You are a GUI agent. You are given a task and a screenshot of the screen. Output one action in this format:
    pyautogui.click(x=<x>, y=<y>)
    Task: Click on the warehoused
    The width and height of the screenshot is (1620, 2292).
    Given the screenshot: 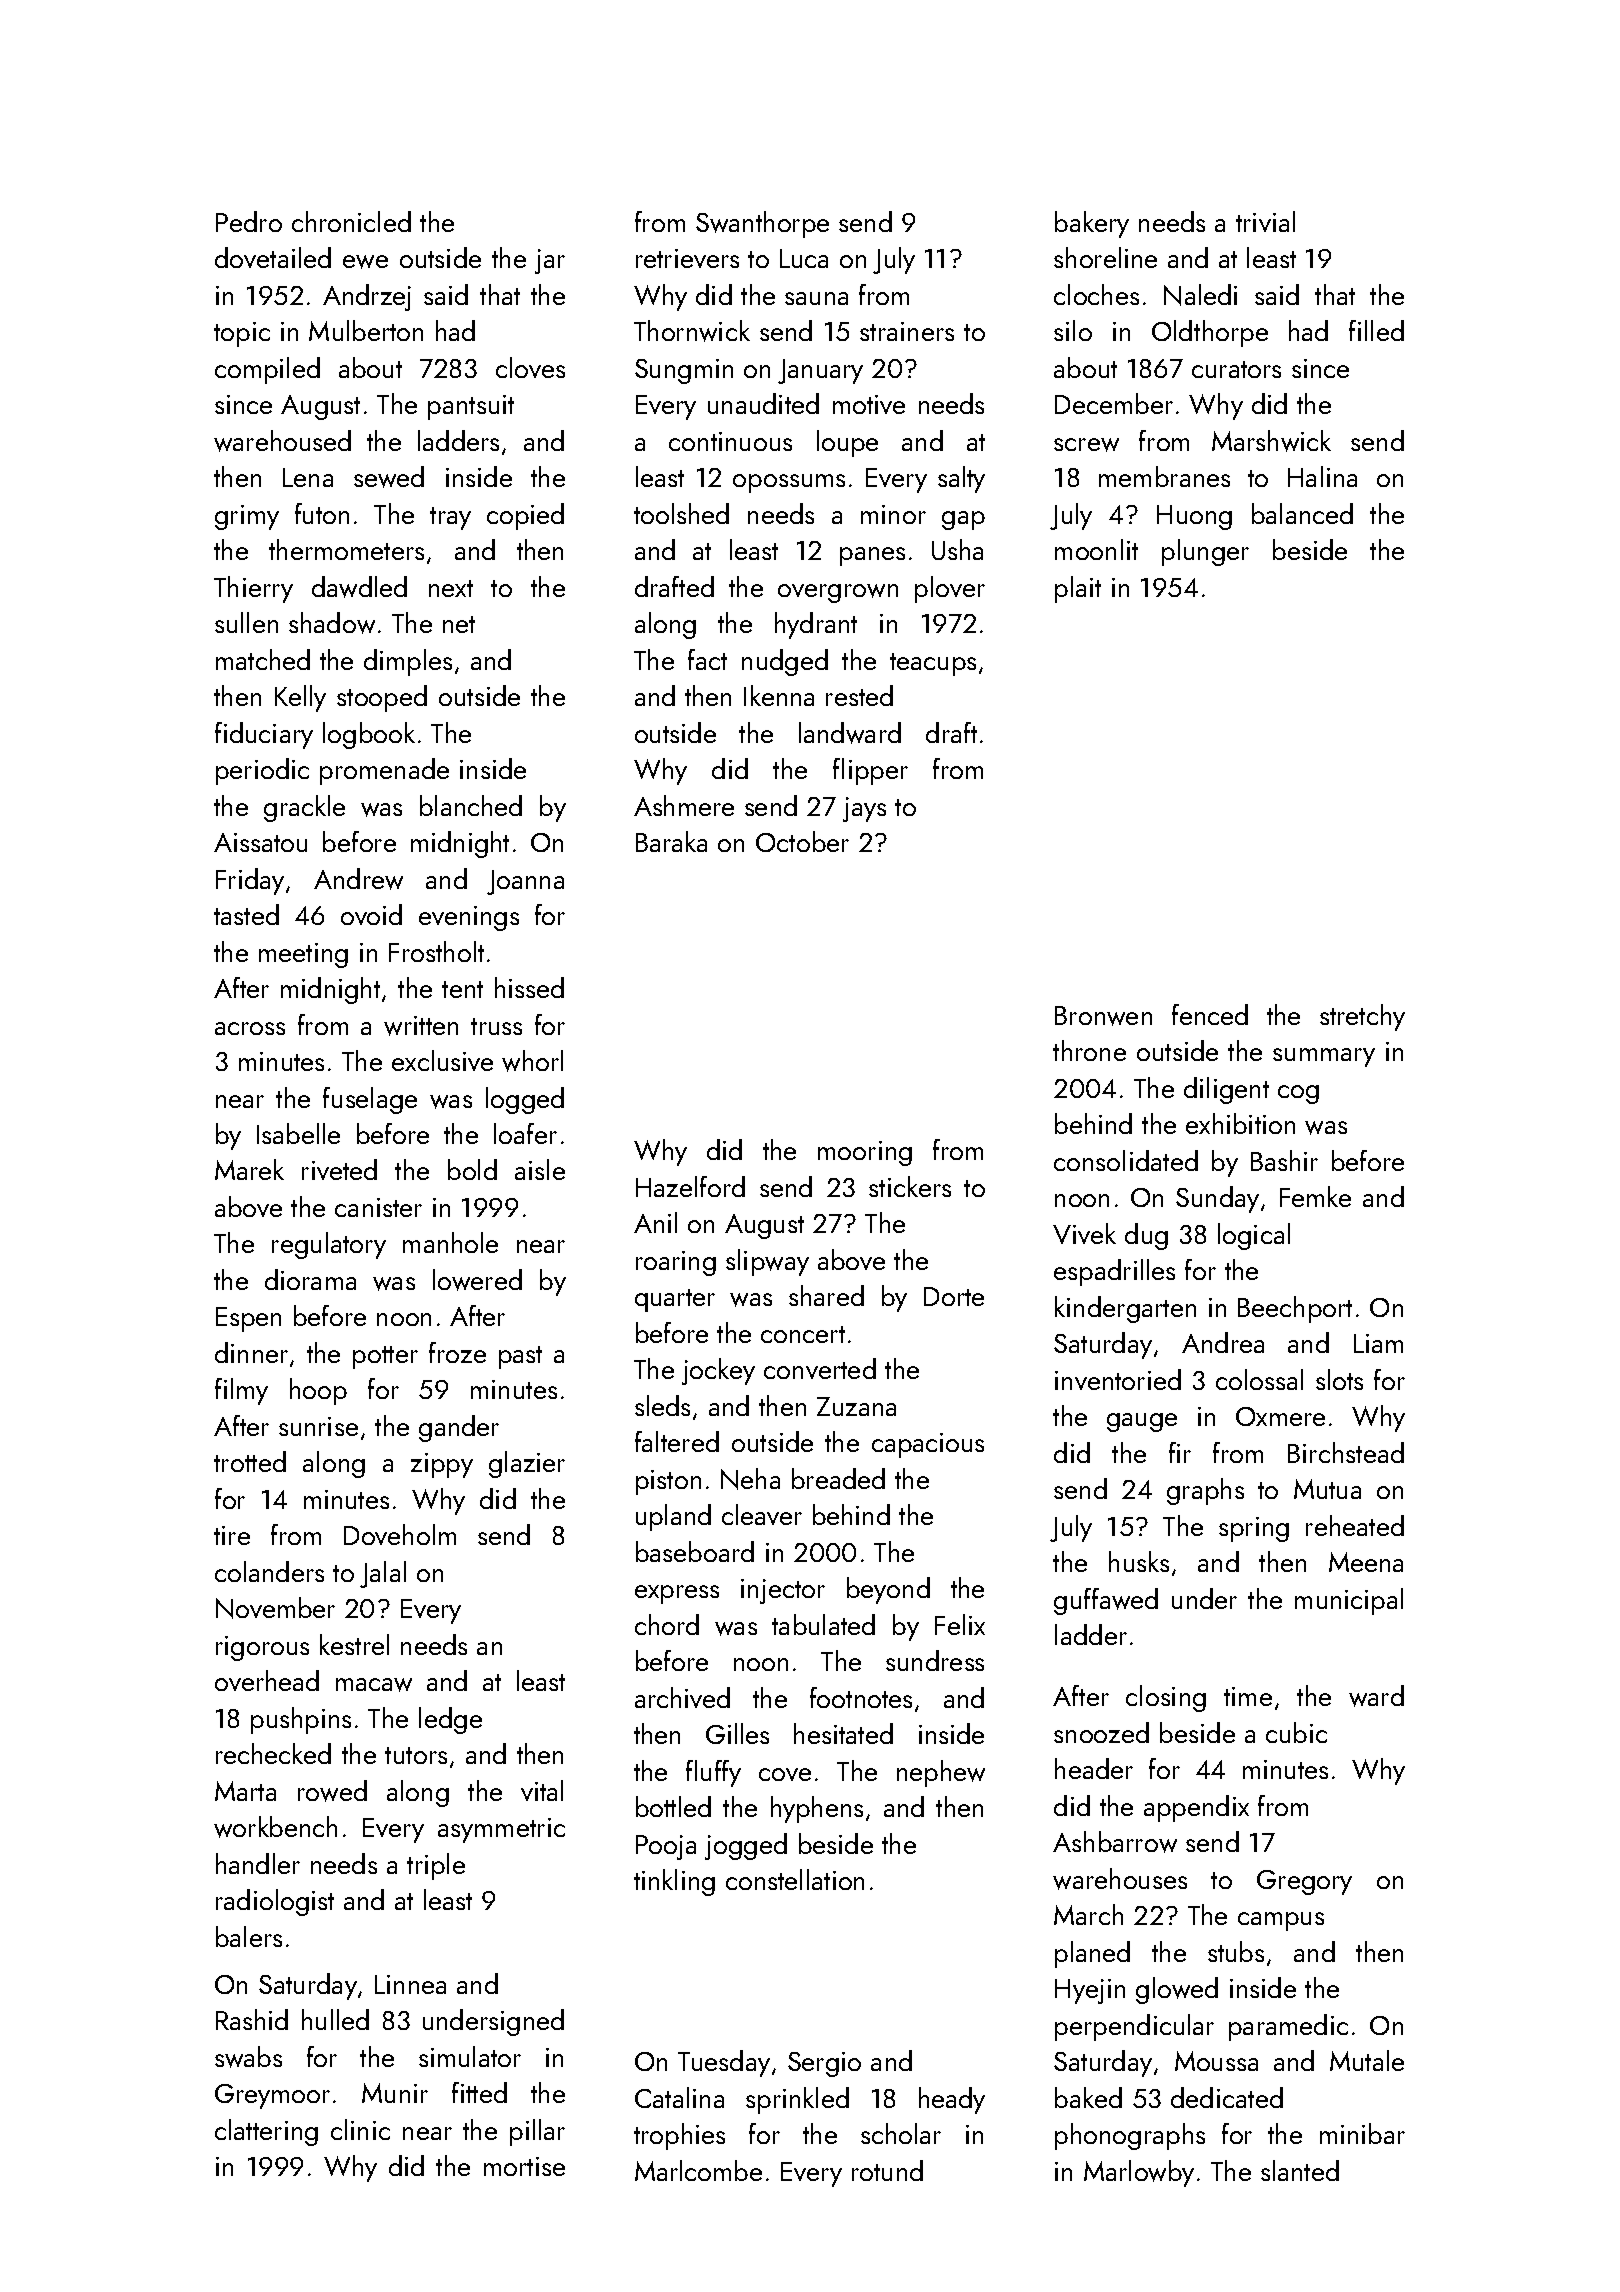 What is the action you would take?
    pyautogui.click(x=282, y=441)
